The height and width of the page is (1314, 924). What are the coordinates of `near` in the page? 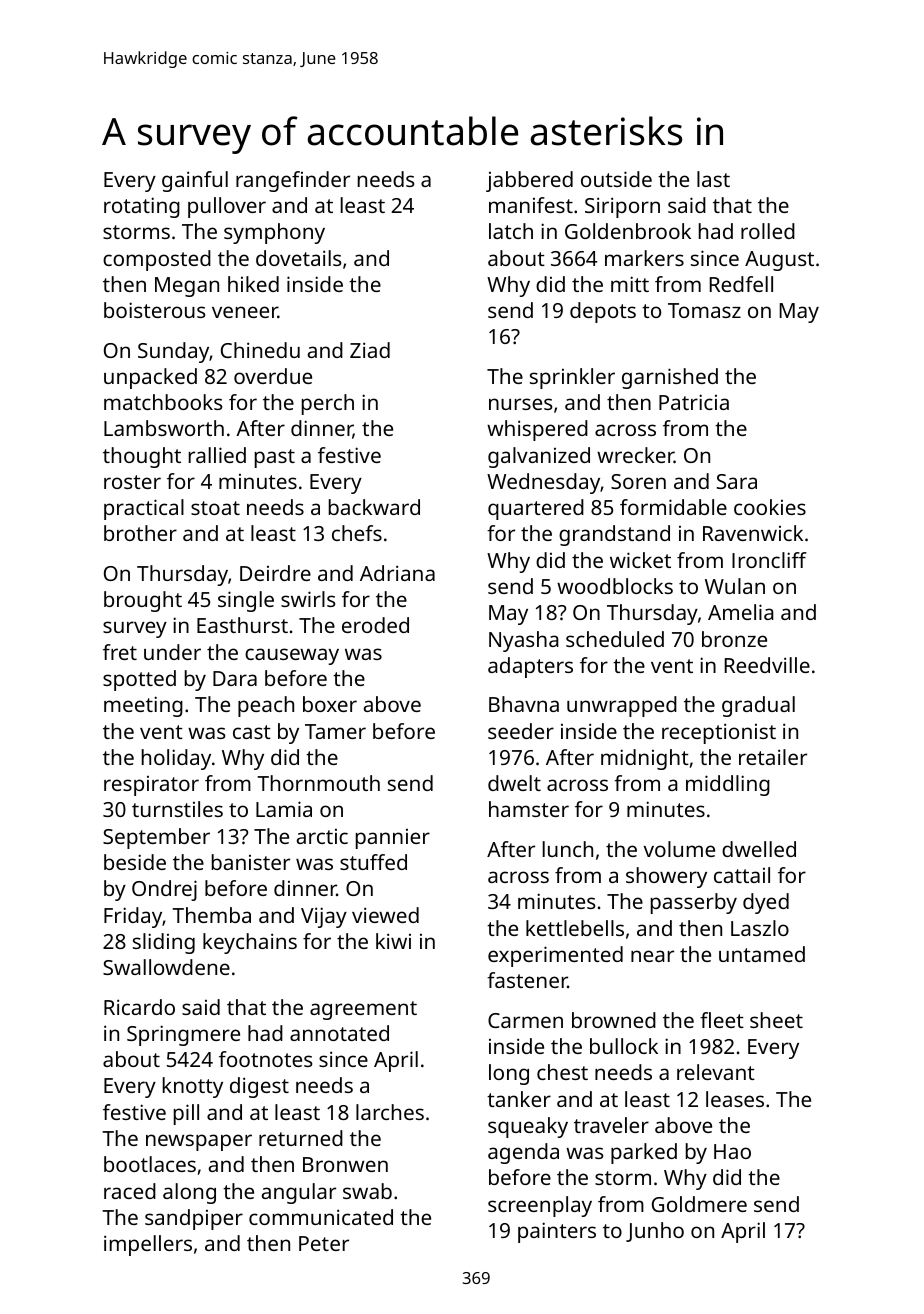 It's located at (652, 956).
